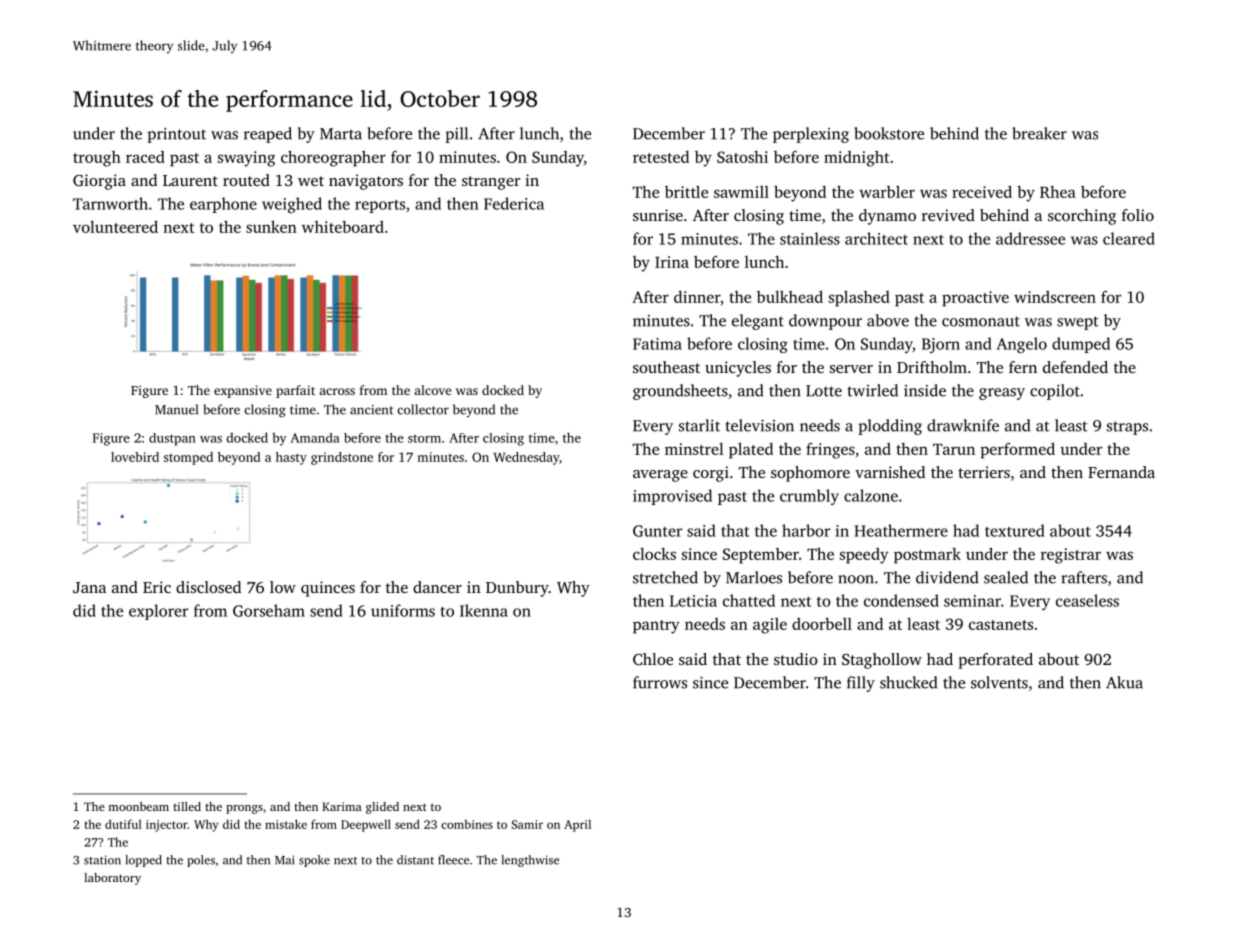 The width and height of the screenshot is (1233, 952). I want to click on breaker, so click(1039, 133).
